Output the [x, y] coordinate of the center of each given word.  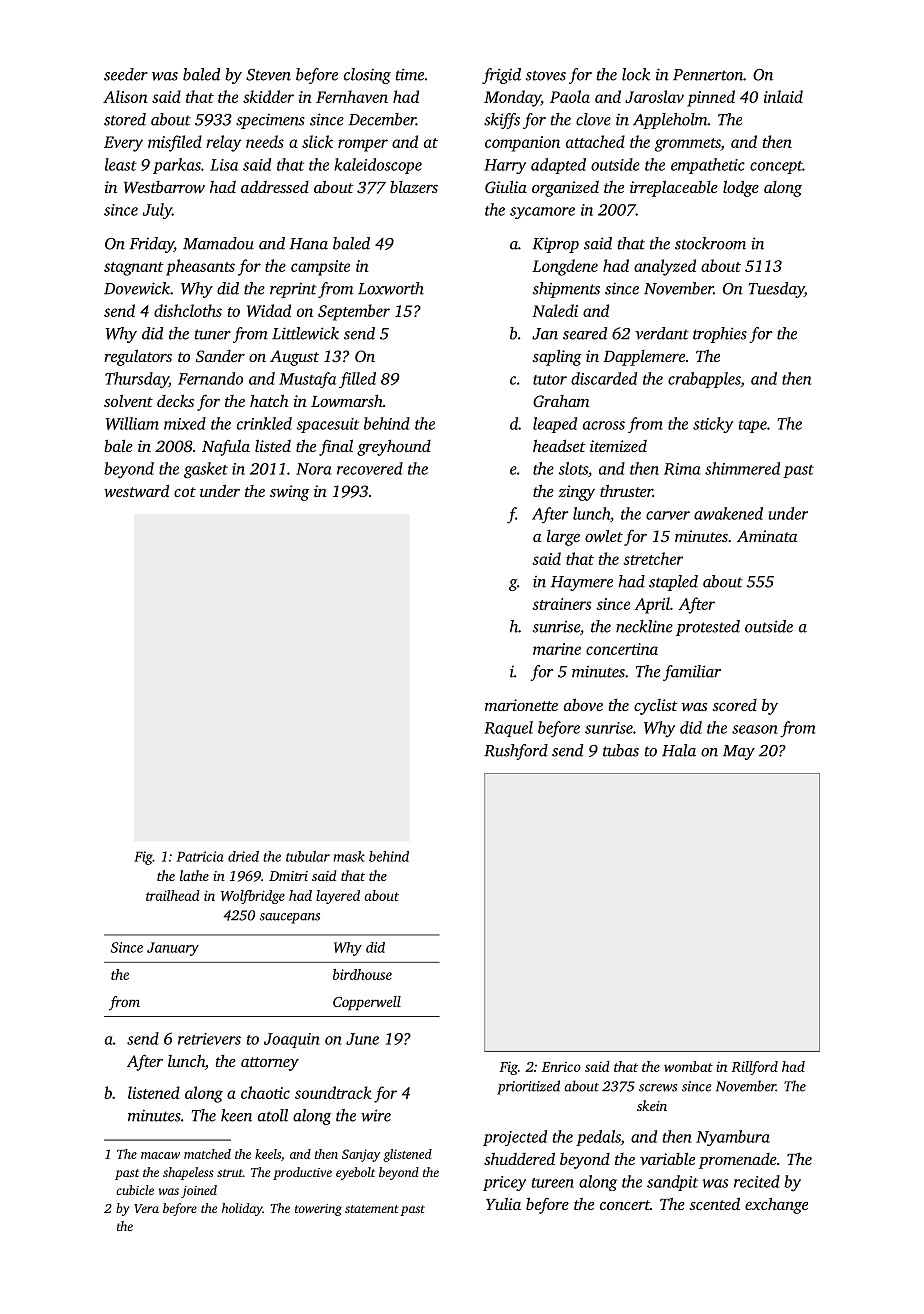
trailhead [173, 895]
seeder [126, 74]
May [739, 752]
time [410, 74]
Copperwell [367, 1003]
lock [636, 74]
